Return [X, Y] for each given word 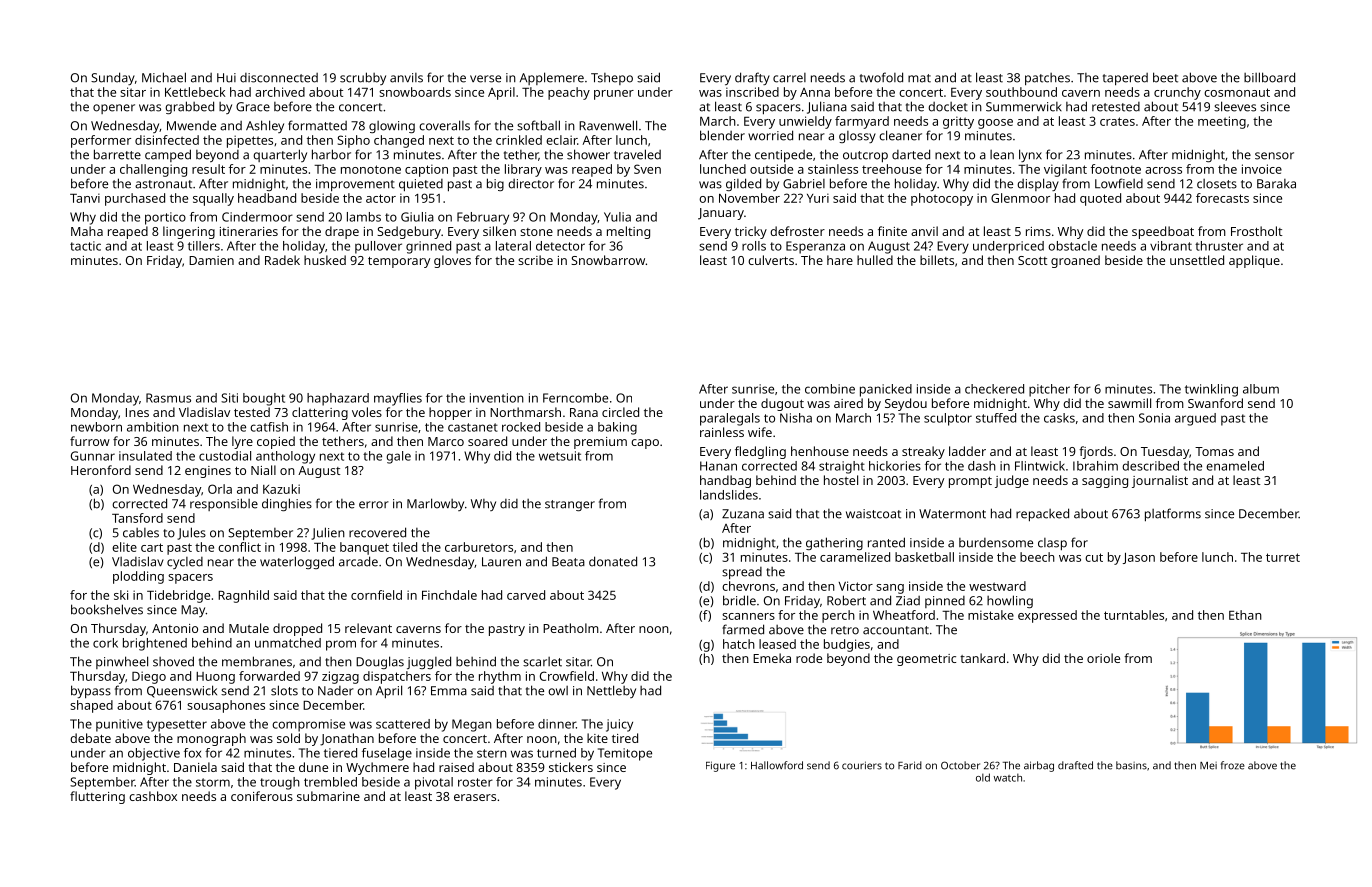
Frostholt [1256, 231]
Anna [815, 92]
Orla [220, 489]
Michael [164, 77]
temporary [399, 262]
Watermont [952, 514]
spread [742, 573]
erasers [475, 797]
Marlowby [435, 504]
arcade [358, 561]
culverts [771, 260]
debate [90, 738]
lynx [1030, 155]
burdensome [996, 543]
